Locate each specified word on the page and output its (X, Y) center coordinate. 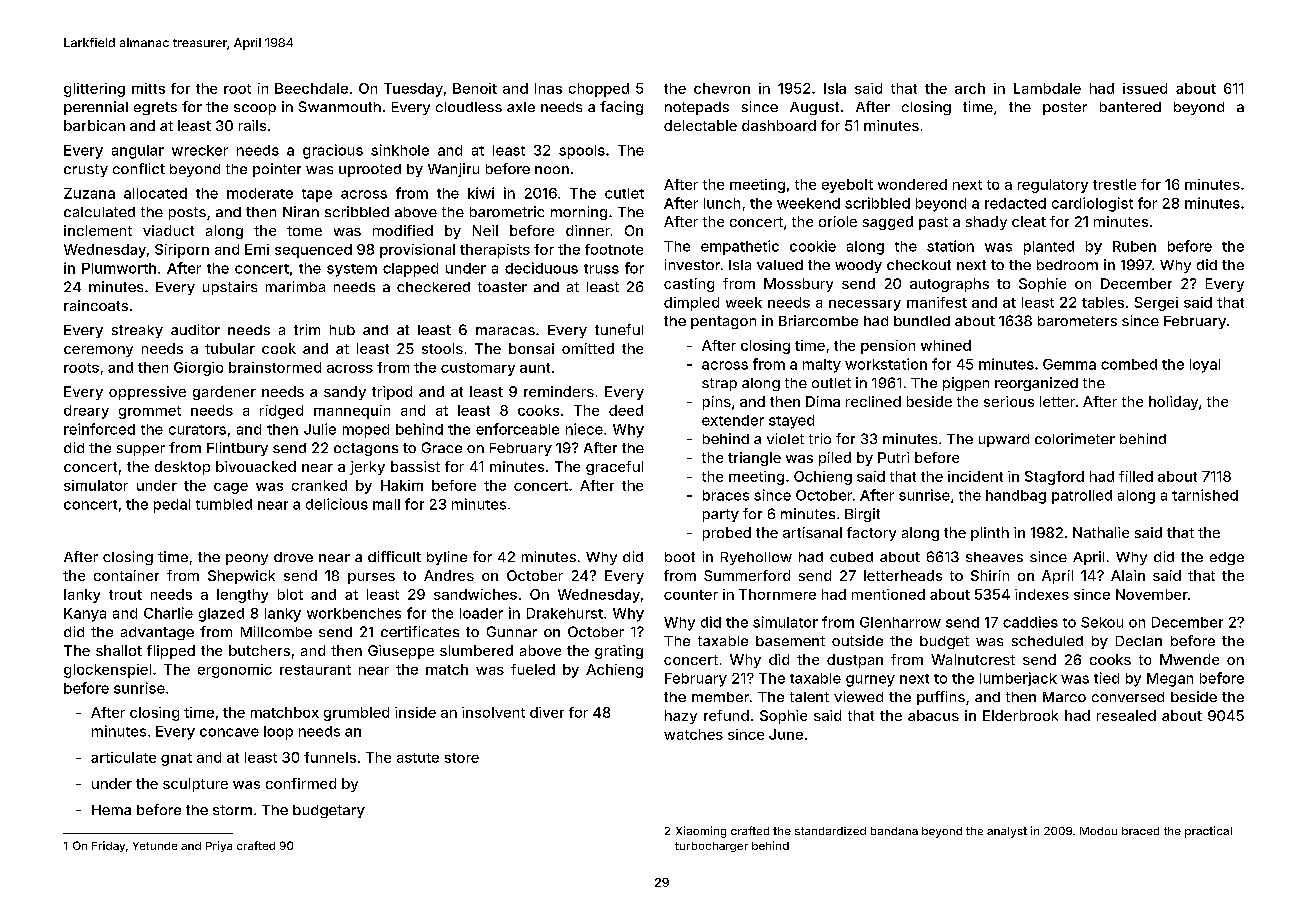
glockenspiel (107, 671)
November (1152, 594)
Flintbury (237, 449)
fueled (533, 669)
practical (1208, 832)
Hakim (402, 485)
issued (1145, 88)
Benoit (475, 88)
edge (1227, 558)
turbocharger (711, 847)
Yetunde (155, 846)
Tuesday (413, 90)
